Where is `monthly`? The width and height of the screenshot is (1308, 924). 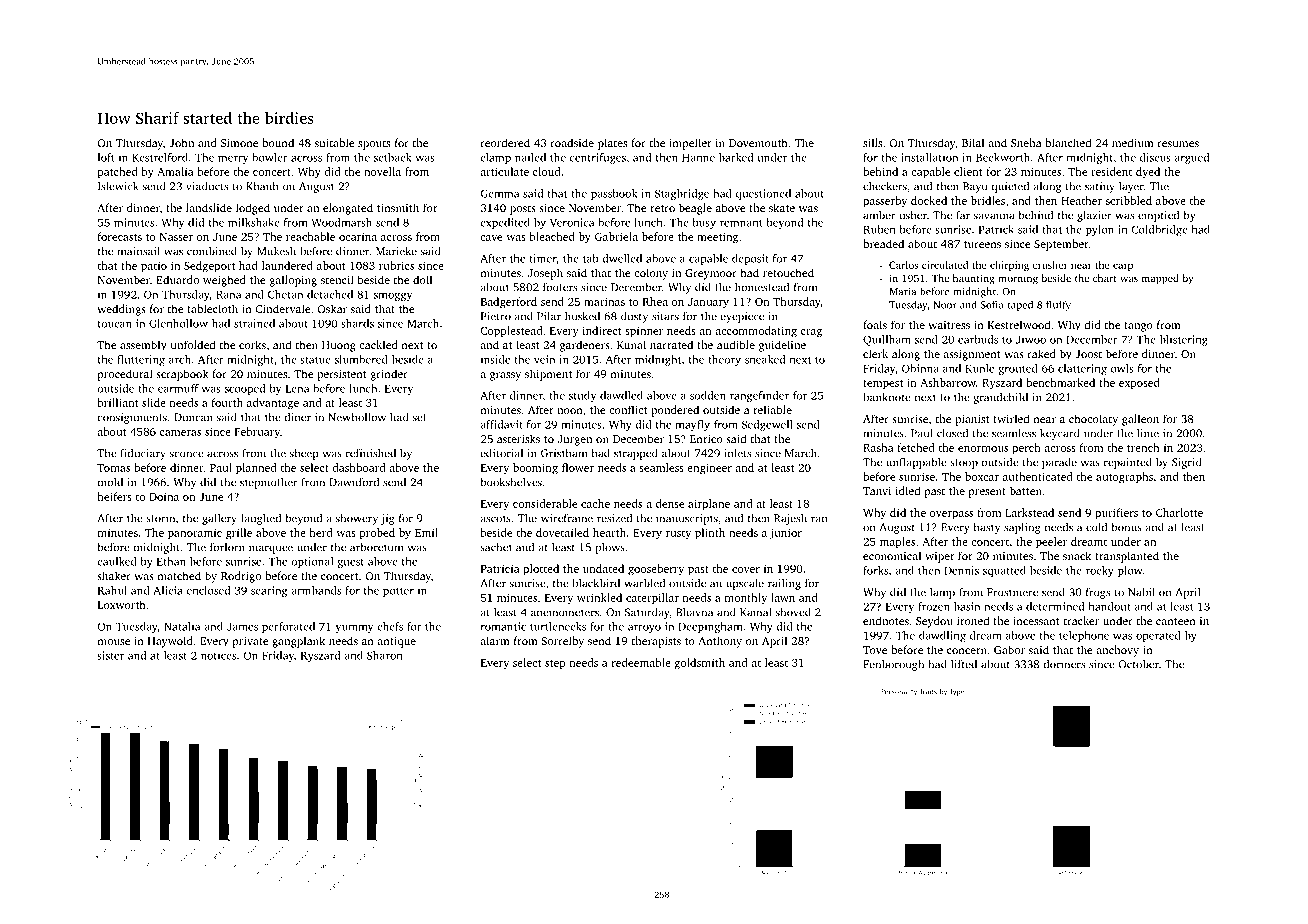
monthly is located at coordinates (746, 599).
